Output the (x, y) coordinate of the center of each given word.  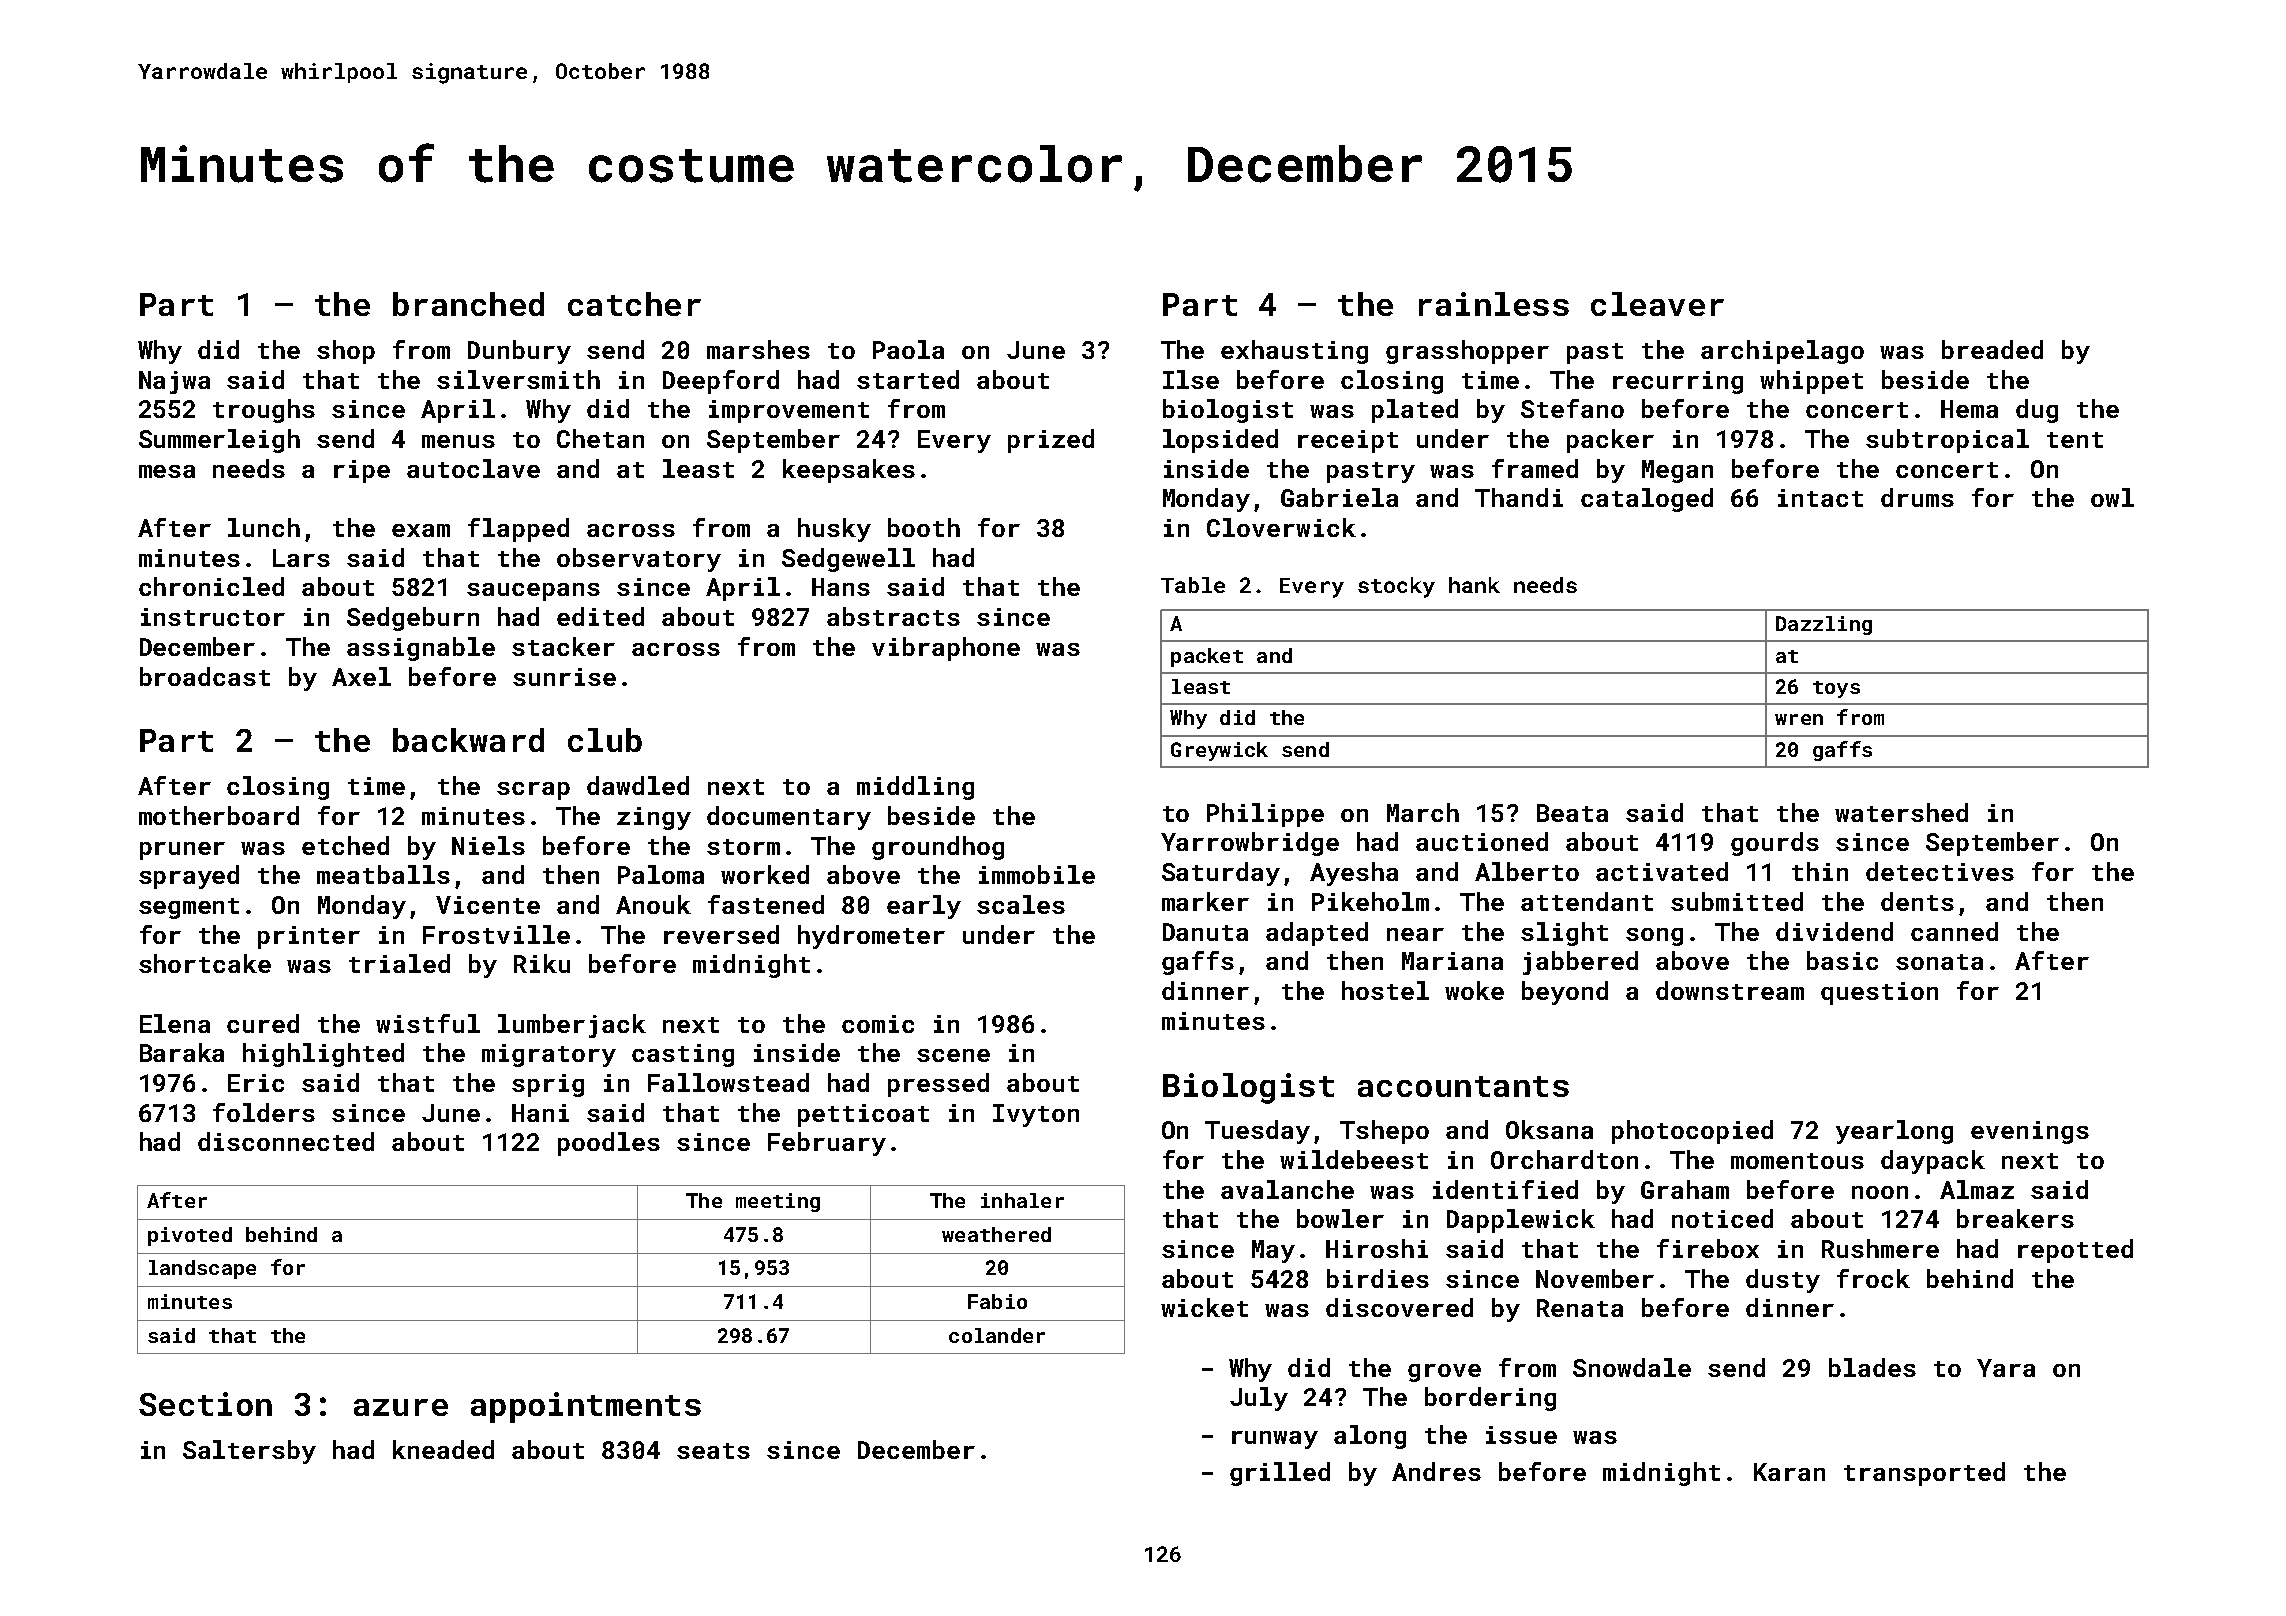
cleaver (1657, 304)
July (1259, 1399)
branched (468, 304)
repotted (2075, 1251)
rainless (1494, 304)
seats (713, 1451)
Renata (1580, 1308)
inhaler (1022, 1200)
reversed (721, 934)
